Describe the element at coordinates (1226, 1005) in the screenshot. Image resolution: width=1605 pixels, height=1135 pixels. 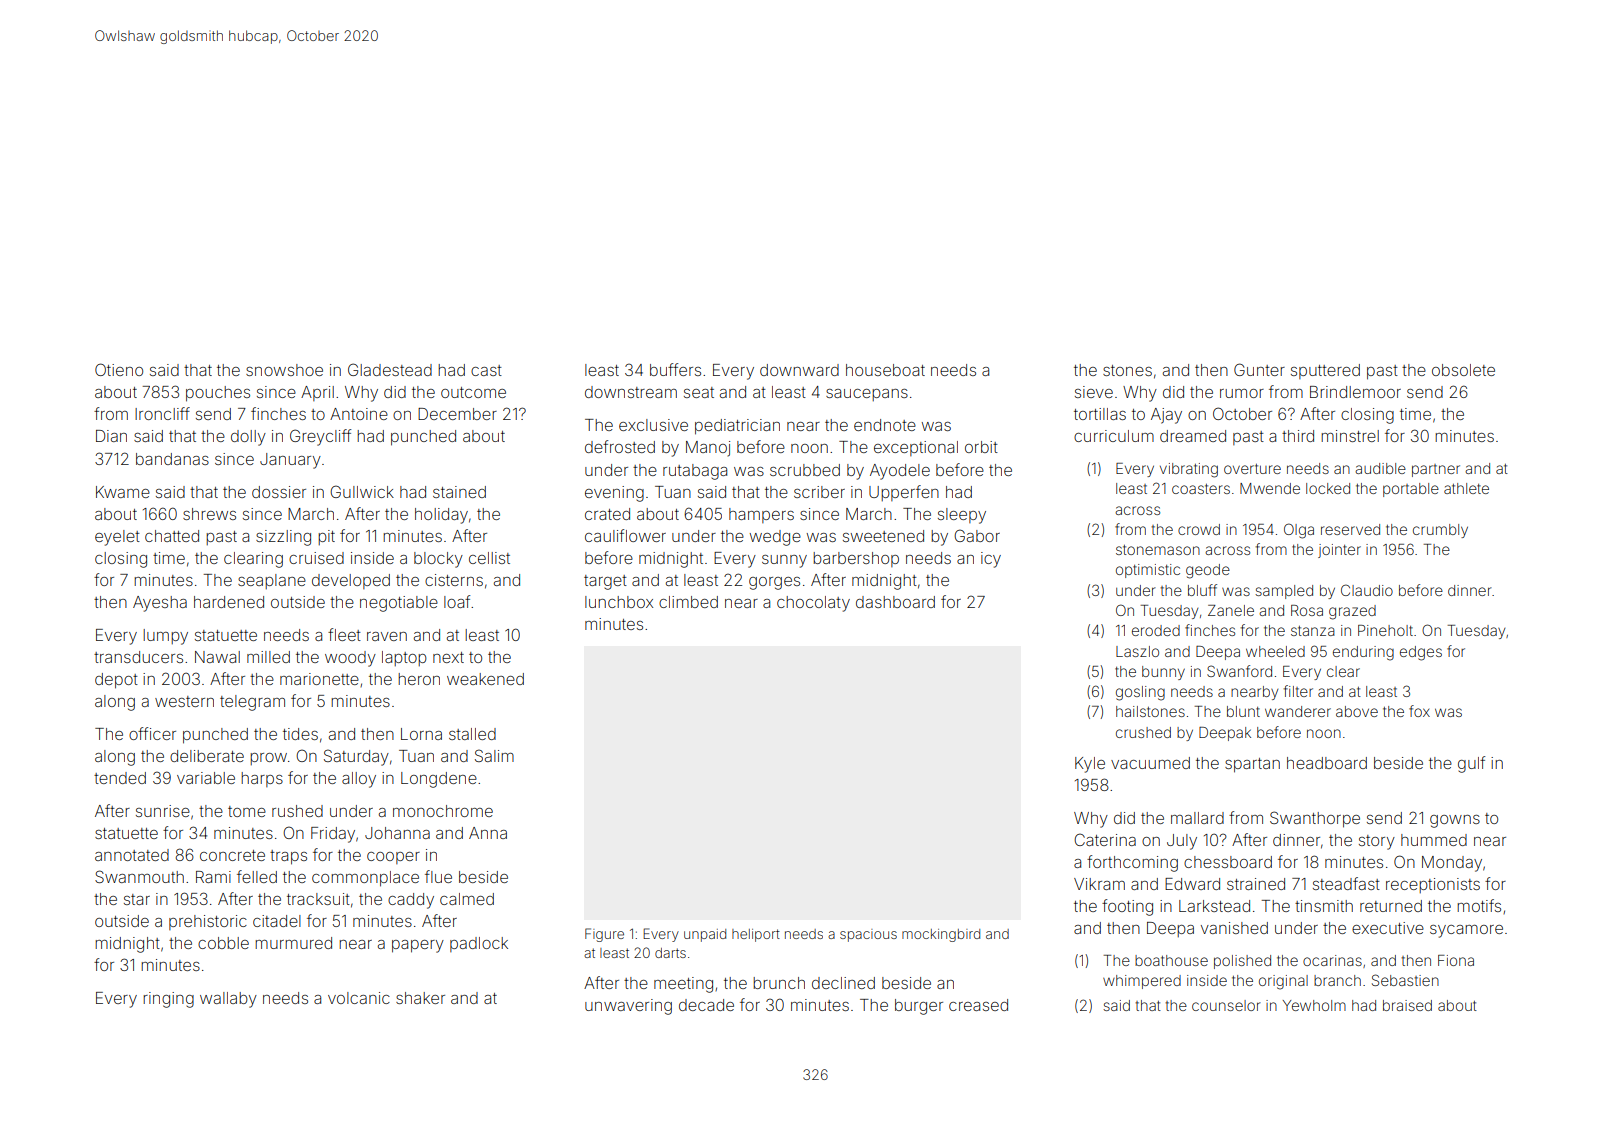
I see `counselor` at that location.
